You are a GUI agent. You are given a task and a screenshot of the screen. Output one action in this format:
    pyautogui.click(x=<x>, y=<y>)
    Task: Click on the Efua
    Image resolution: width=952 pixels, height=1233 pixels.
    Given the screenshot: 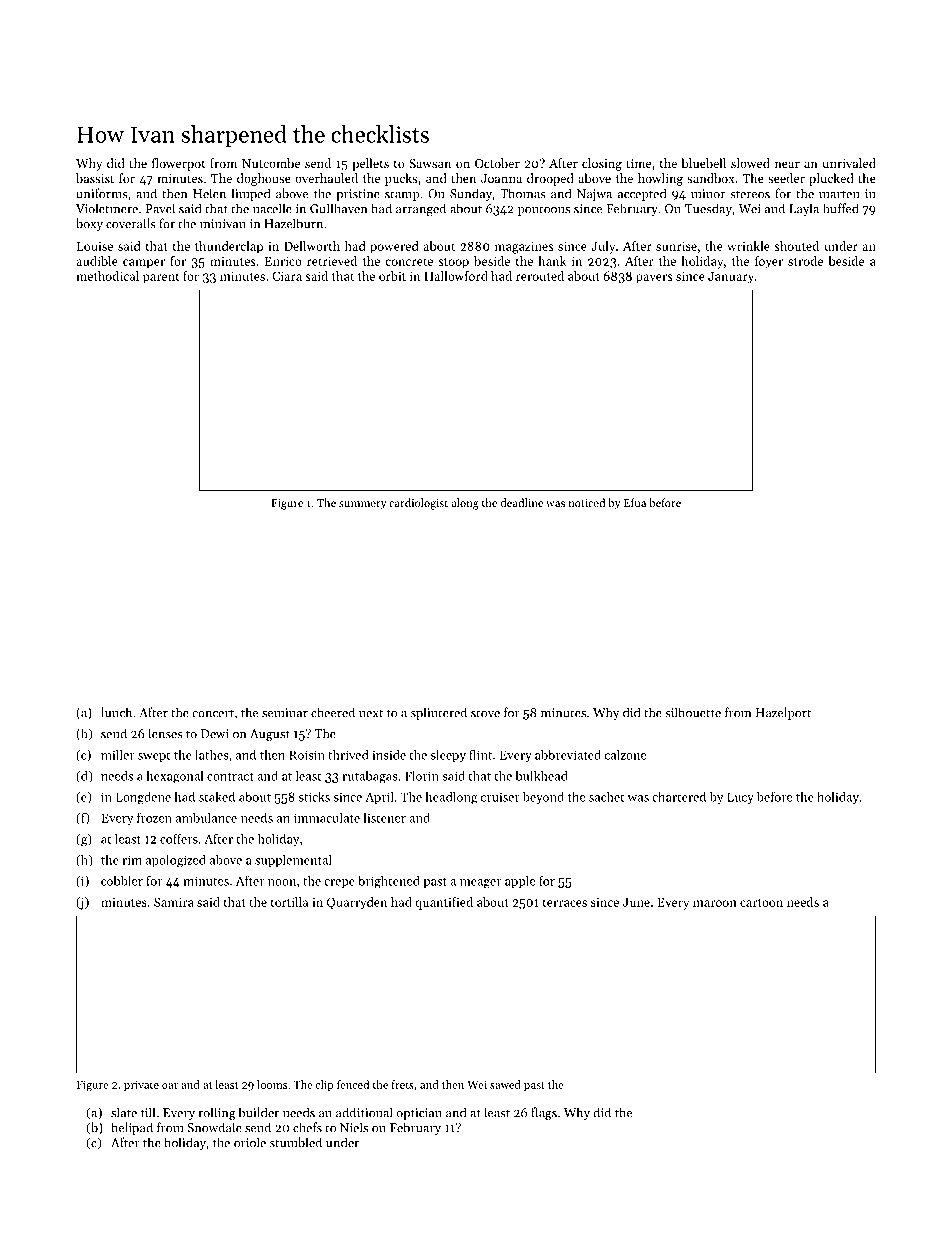 What is the action you would take?
    pyautogui.click(x=635, y=502)
